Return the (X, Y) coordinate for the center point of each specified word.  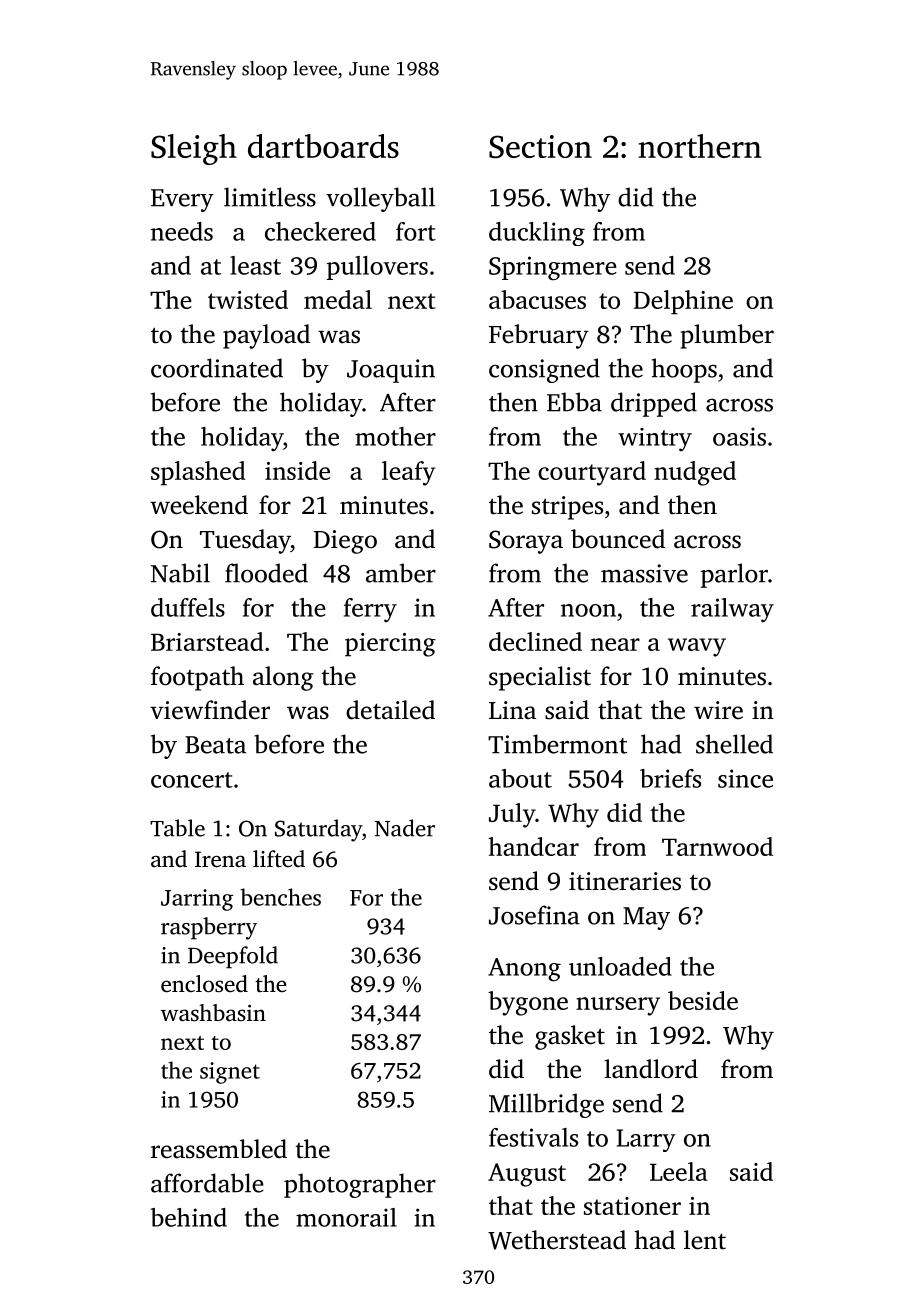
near (615, 644)
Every (182, 200)
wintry (655, 439)
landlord (651, 1069)
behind (188, 1217)
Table (177, 828)
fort (416, 231)
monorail (346, 1217)
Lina (512, 710)
